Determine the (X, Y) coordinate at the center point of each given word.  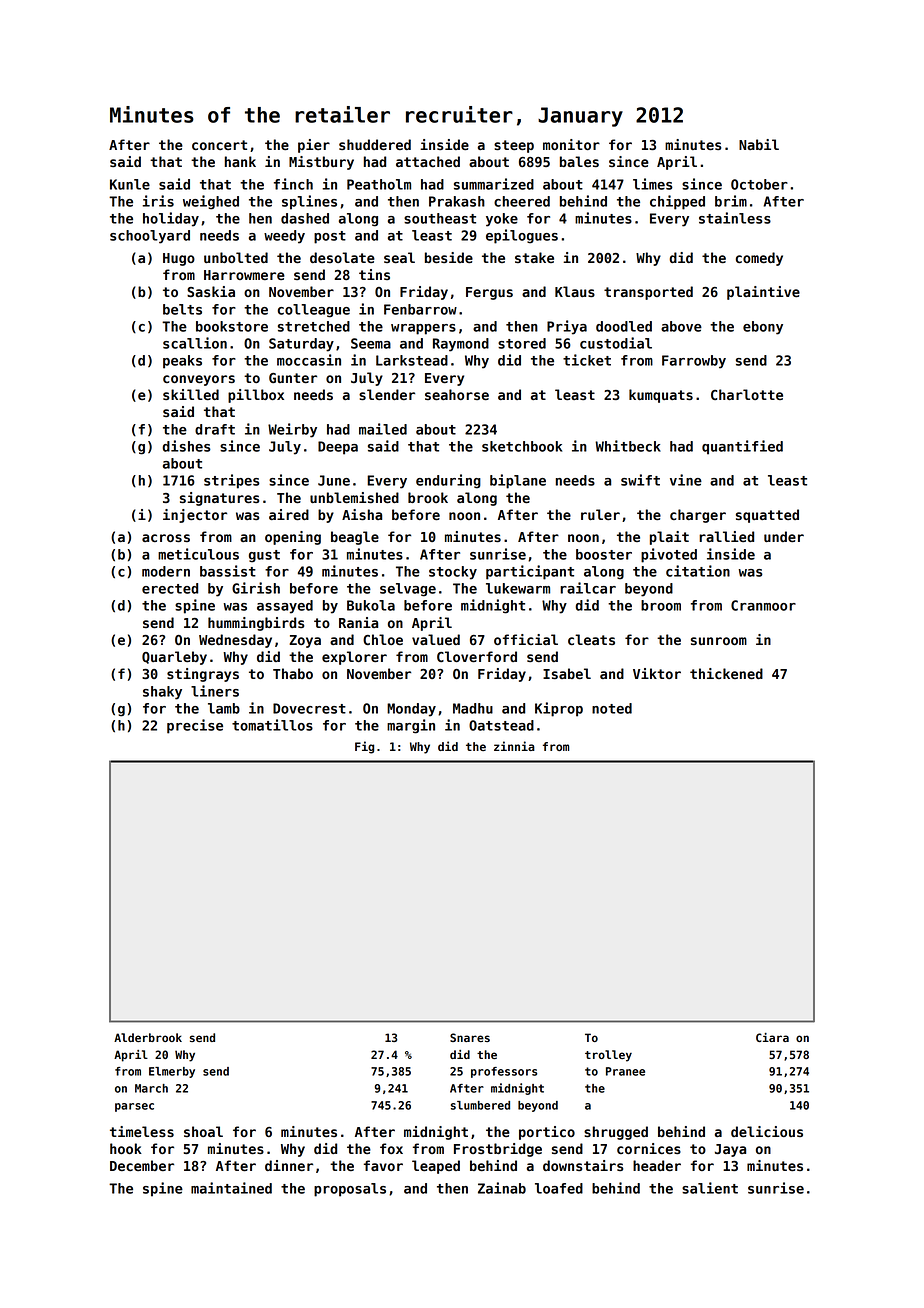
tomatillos (272, 725)
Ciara (772, 1037)
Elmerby (172, 1072)
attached (428, 161)
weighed (211, 202)
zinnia (514, 746)
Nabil (759, 144)
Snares (470, 1037)
